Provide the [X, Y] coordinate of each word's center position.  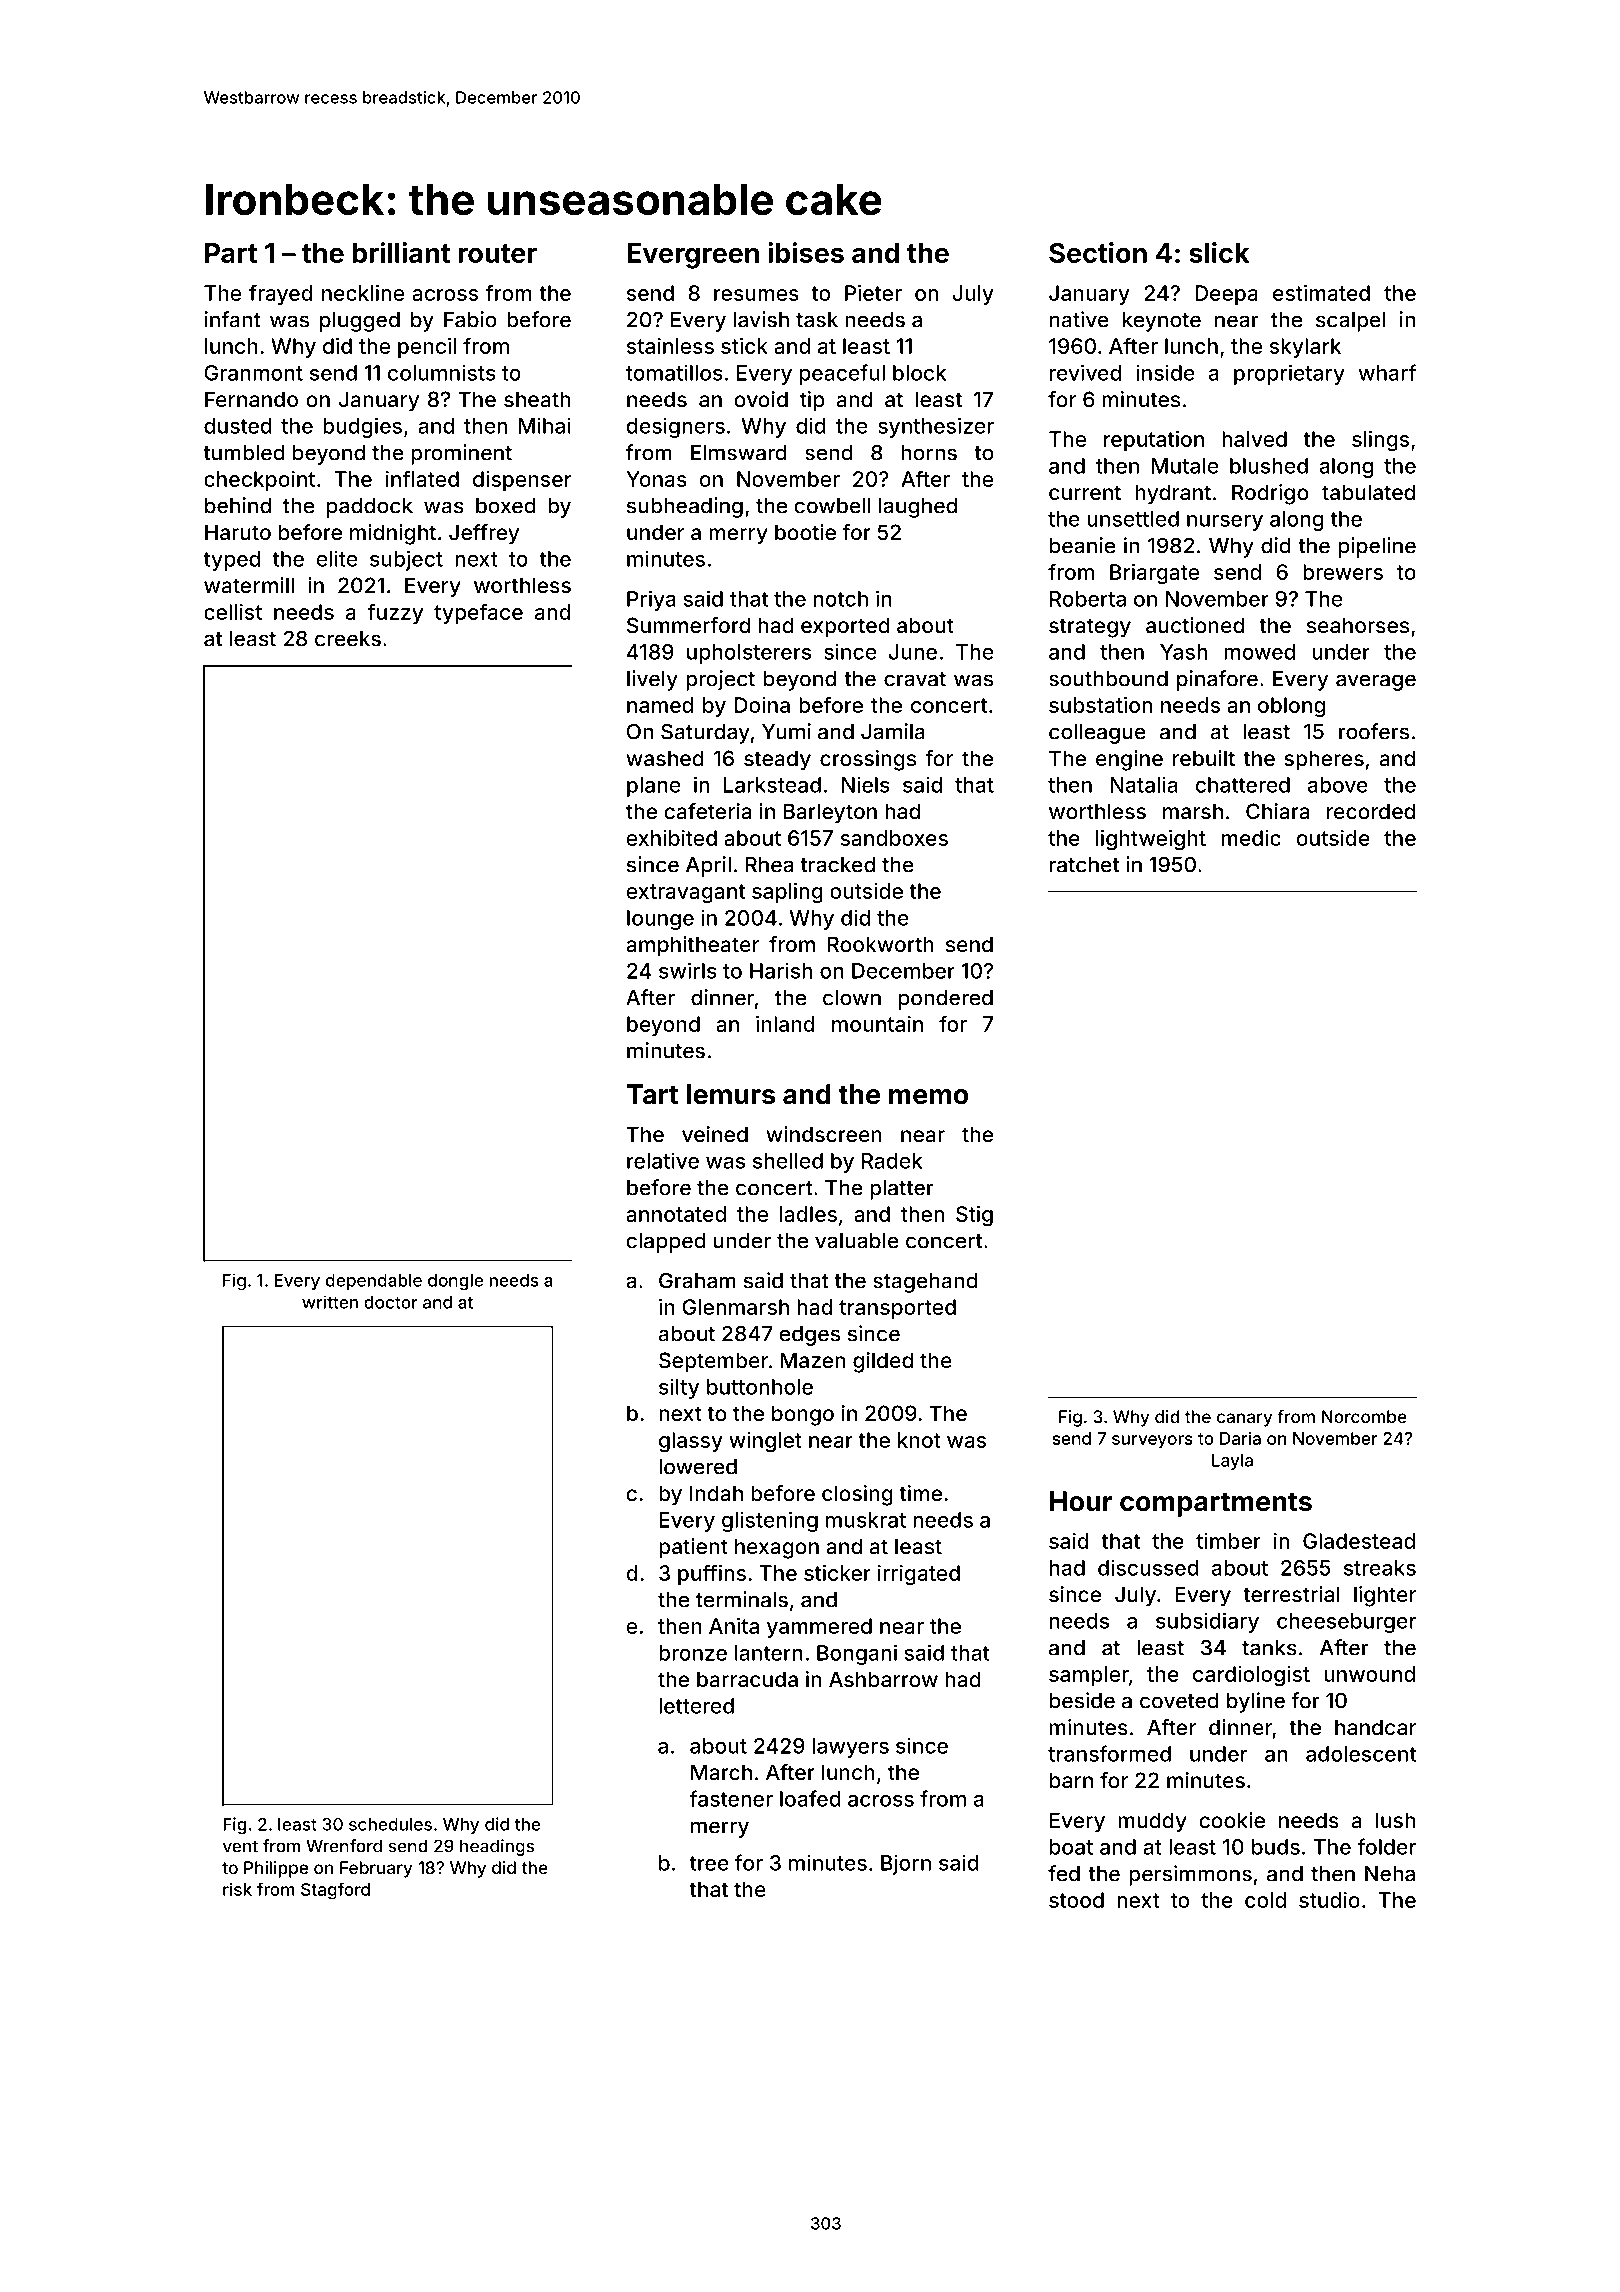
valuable [857, 1241]
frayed [281, 294]
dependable [374, 1282]
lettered [696, 1706]
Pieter [873, 293]
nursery [1225, 523]
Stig [974, 1216]
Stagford [335, 1891]
